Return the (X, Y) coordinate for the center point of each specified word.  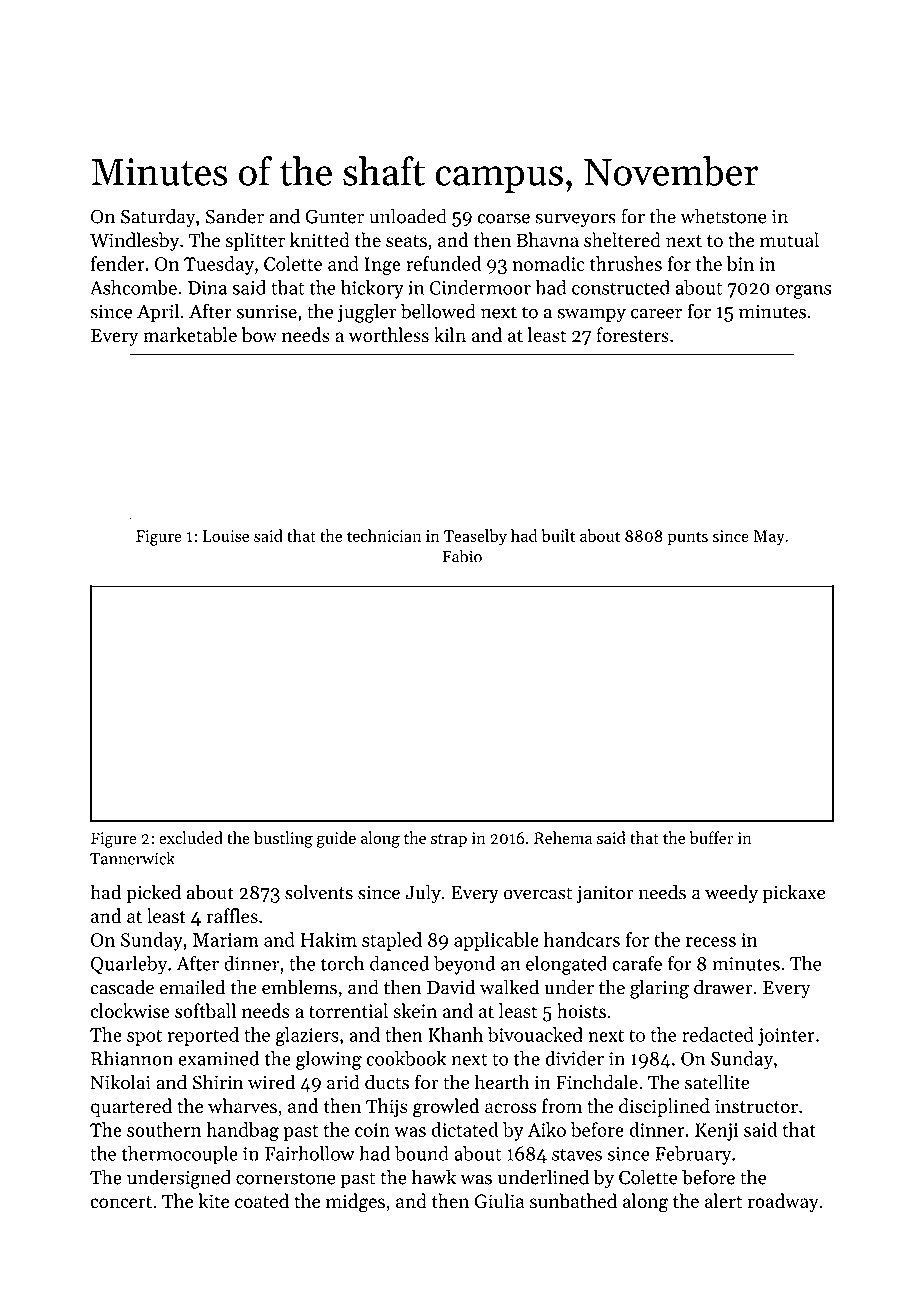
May (769, 538)
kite (214, 1201)
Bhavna (547, 239)
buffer (711, 837)
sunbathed (573, 1201)
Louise (226, 536)
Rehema (563, 837)
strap (449, 841)
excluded (191, 837)
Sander (235, 216)
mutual (789, 239)
